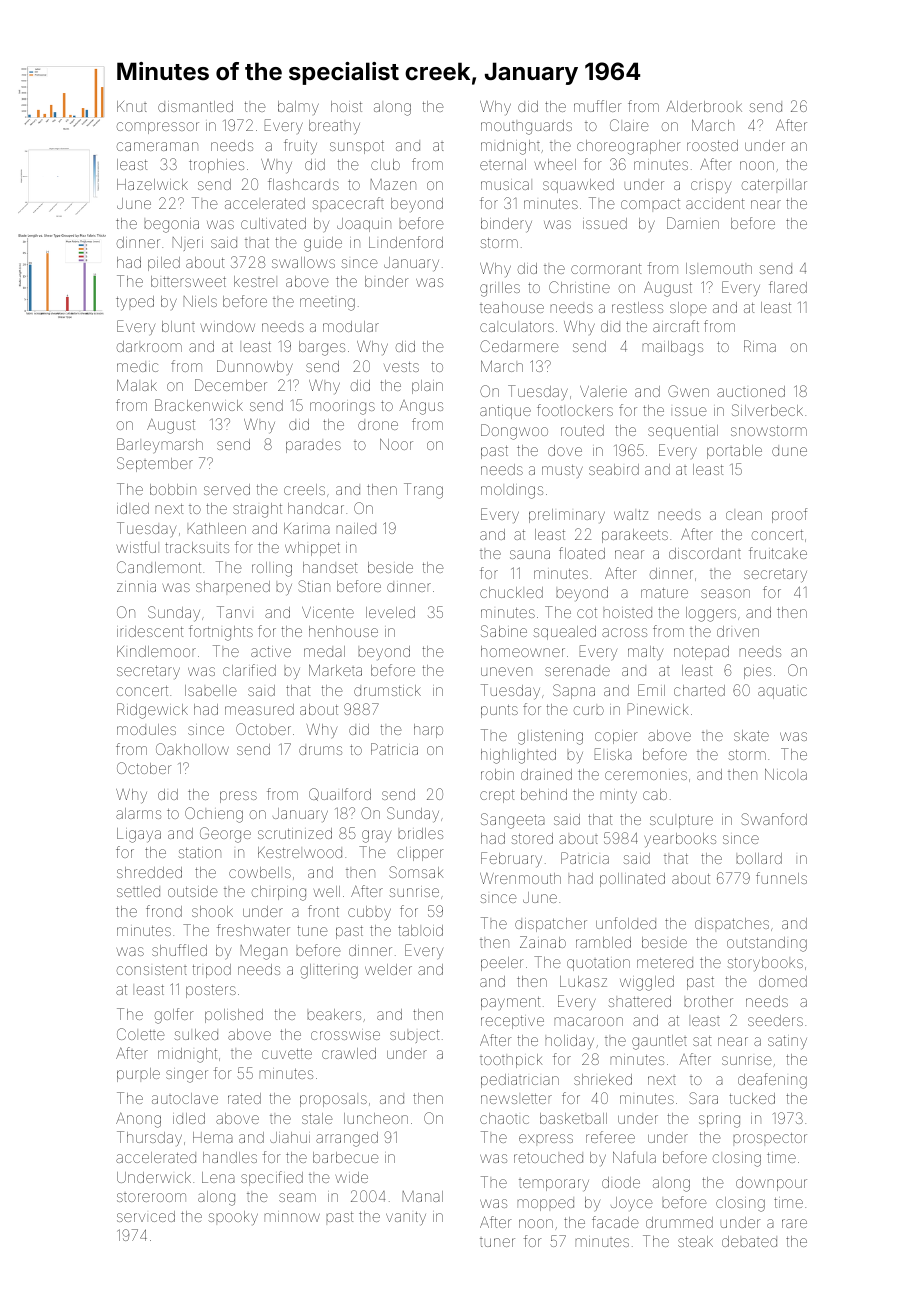  I want to click on cameraman, so click(157, 146).
